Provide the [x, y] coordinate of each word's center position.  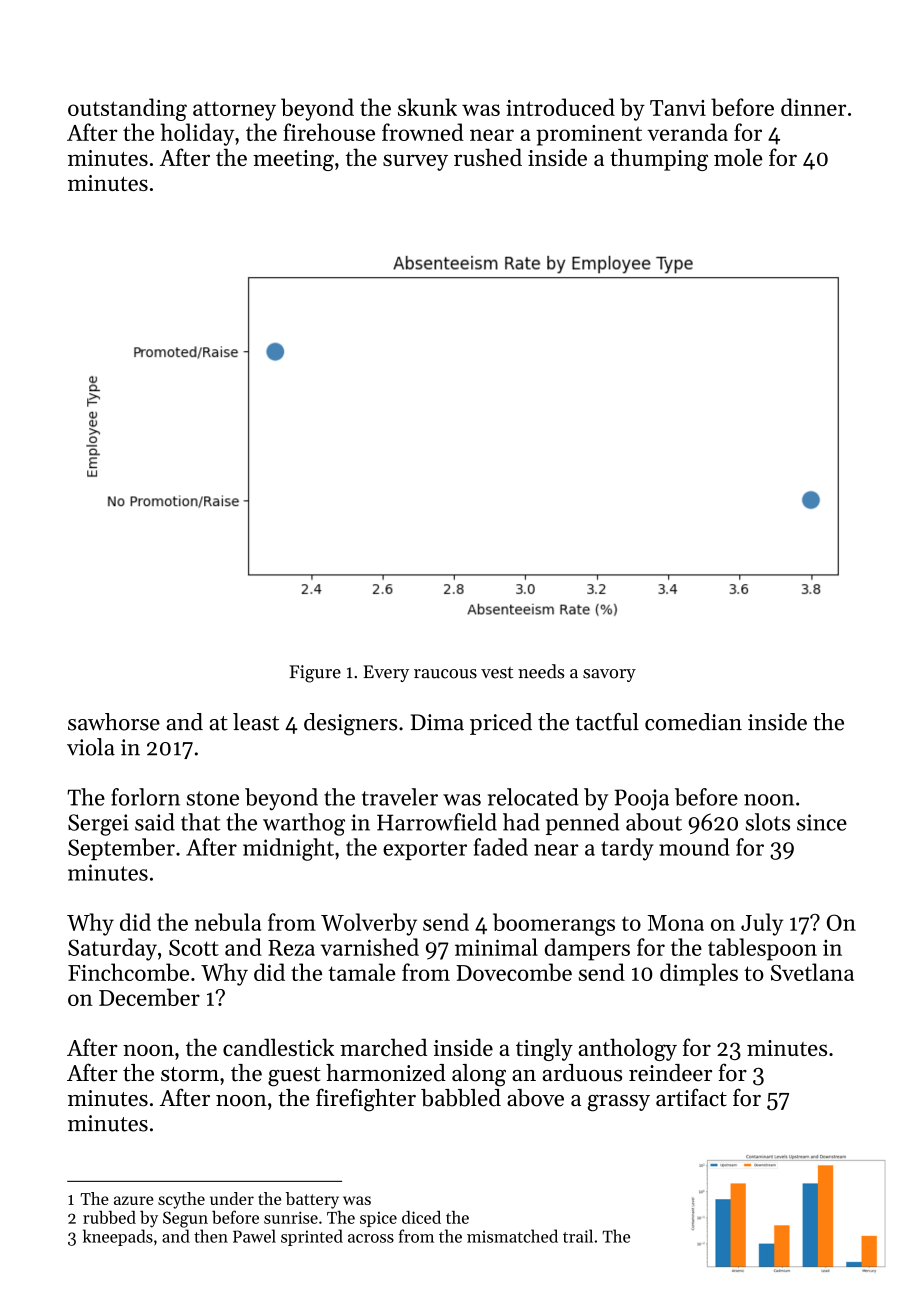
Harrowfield [437, 822]
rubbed [109, 1217]
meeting [293, 160]
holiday [198, 134]
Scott [194, 947]
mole [738, 157]
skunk [427, 107]
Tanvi [678, 108]
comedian [693, 722]
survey [415, 162]
